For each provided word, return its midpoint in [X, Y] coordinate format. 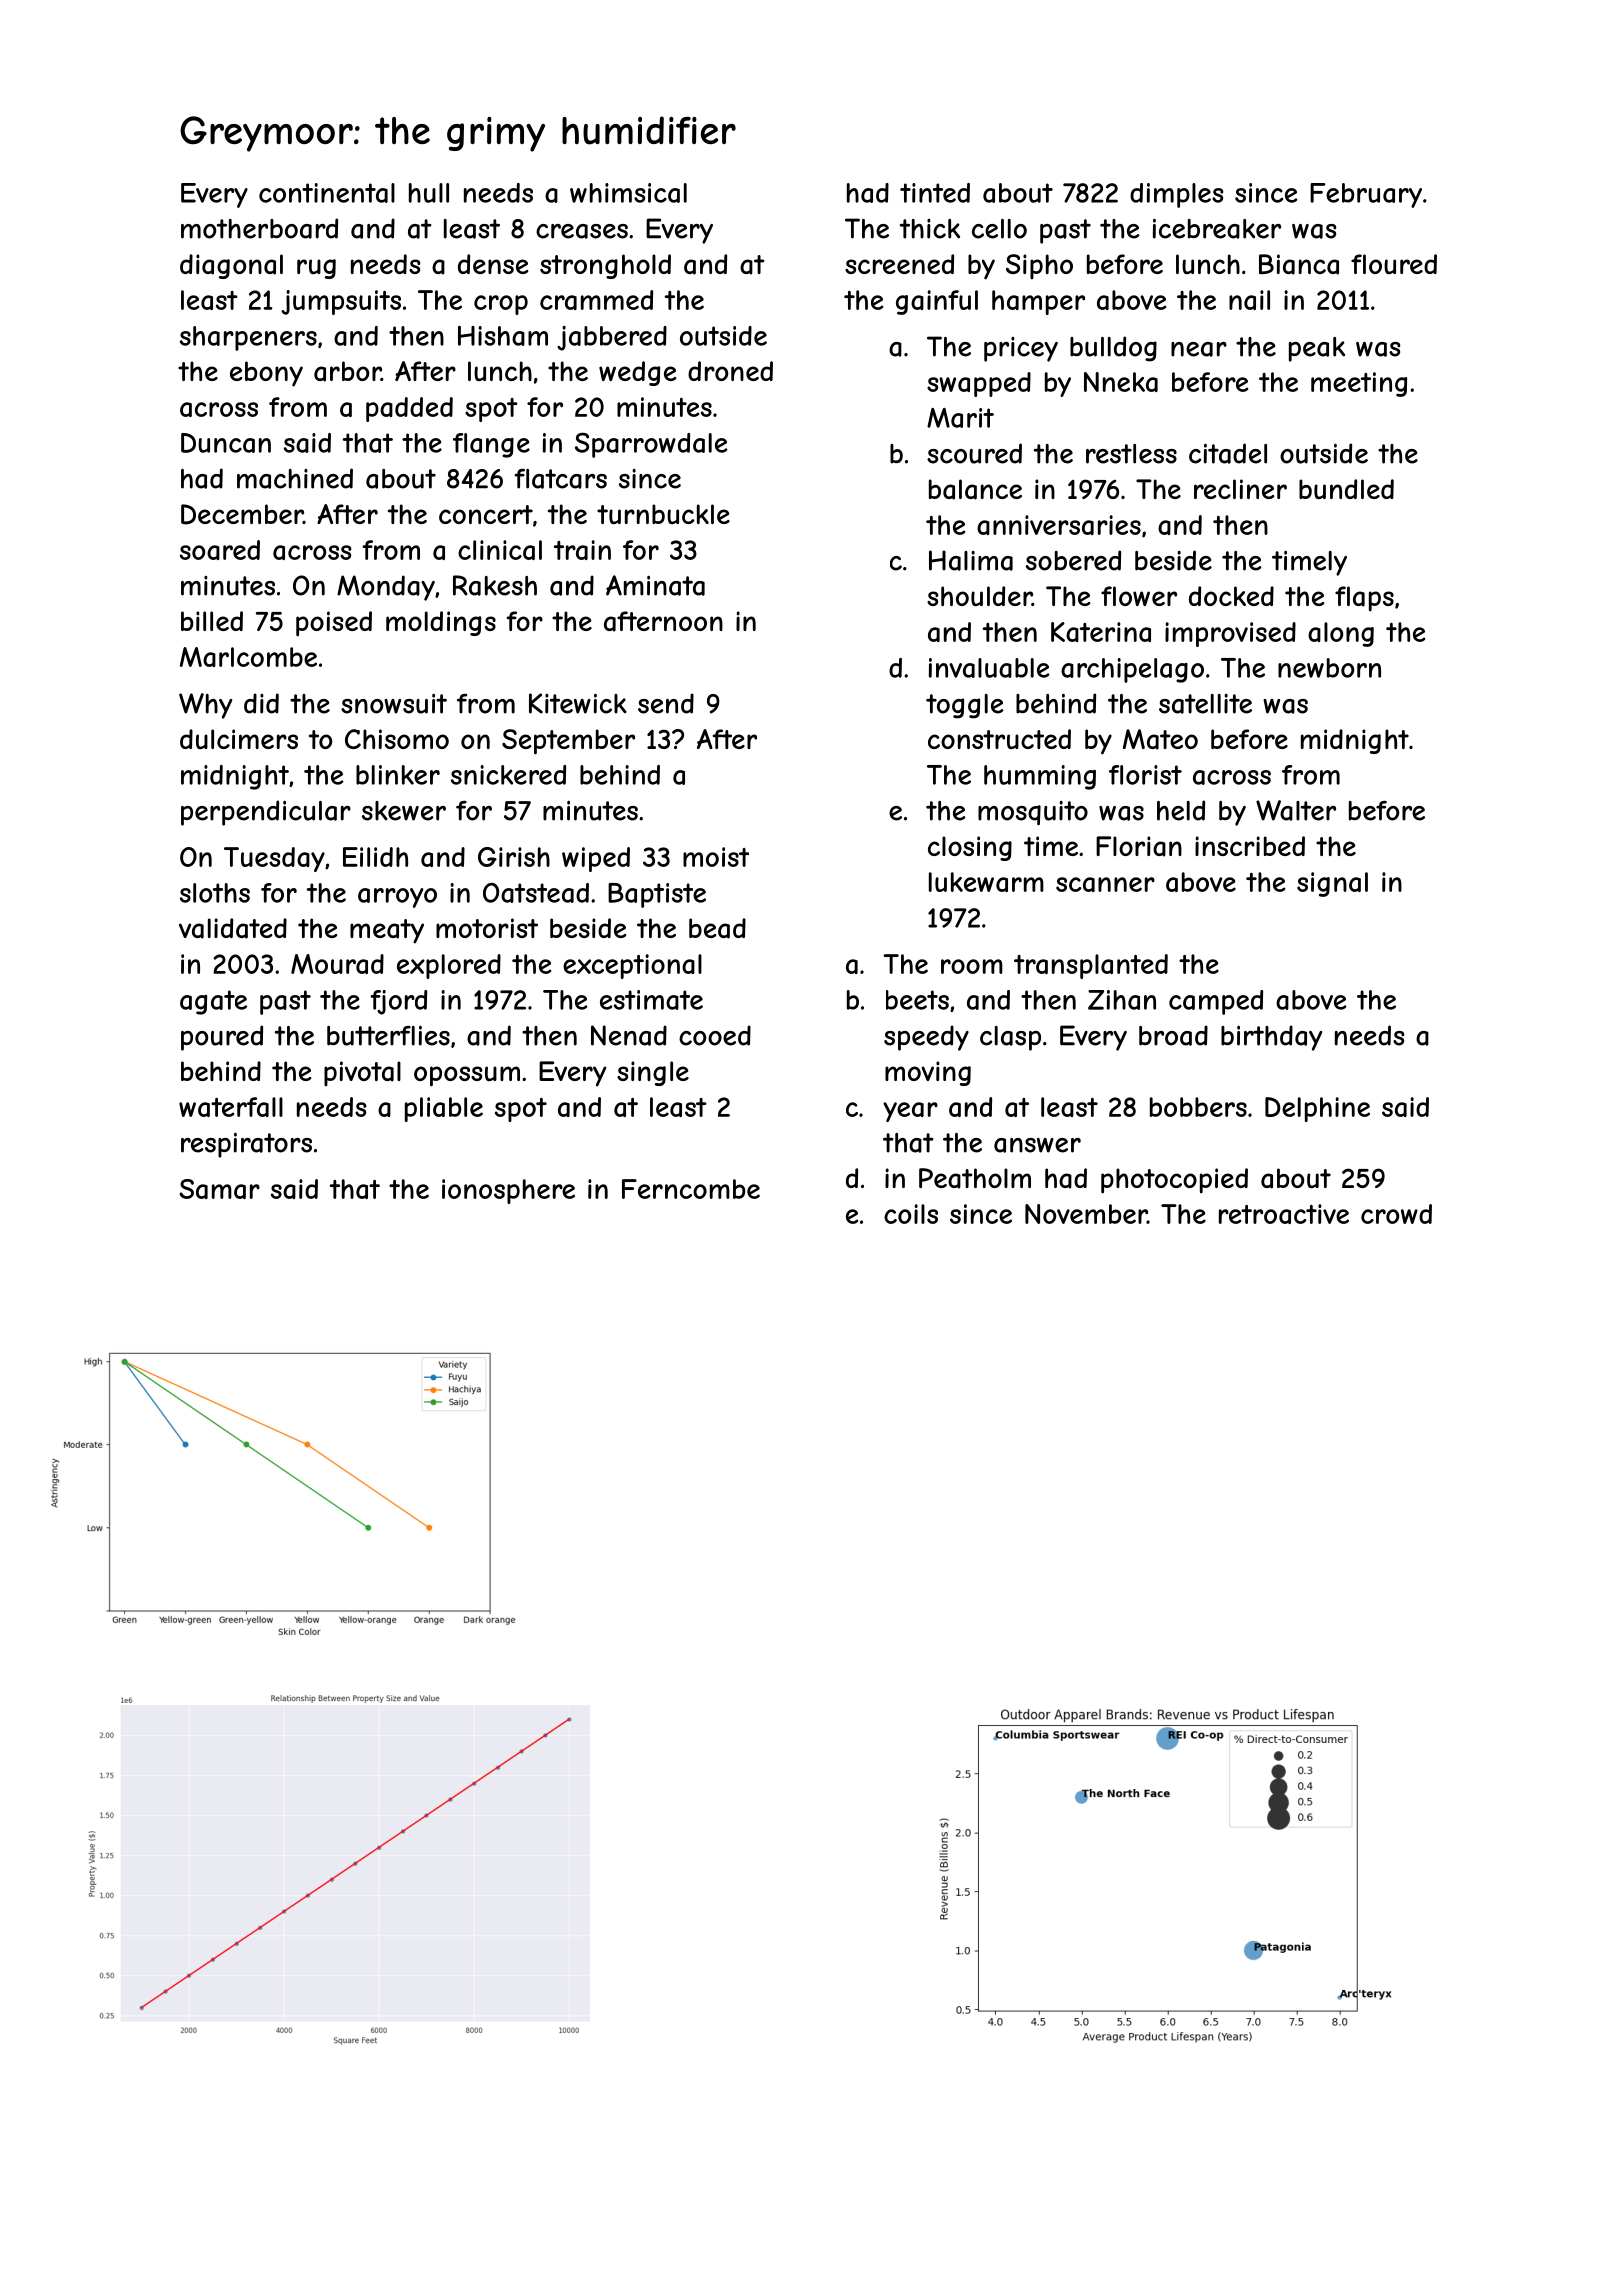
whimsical [628, 193]
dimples [1177, 195]
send [666, 703]
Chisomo [397, 739]
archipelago [1132, 670]
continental [327, 193]
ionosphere [508, 1191]
